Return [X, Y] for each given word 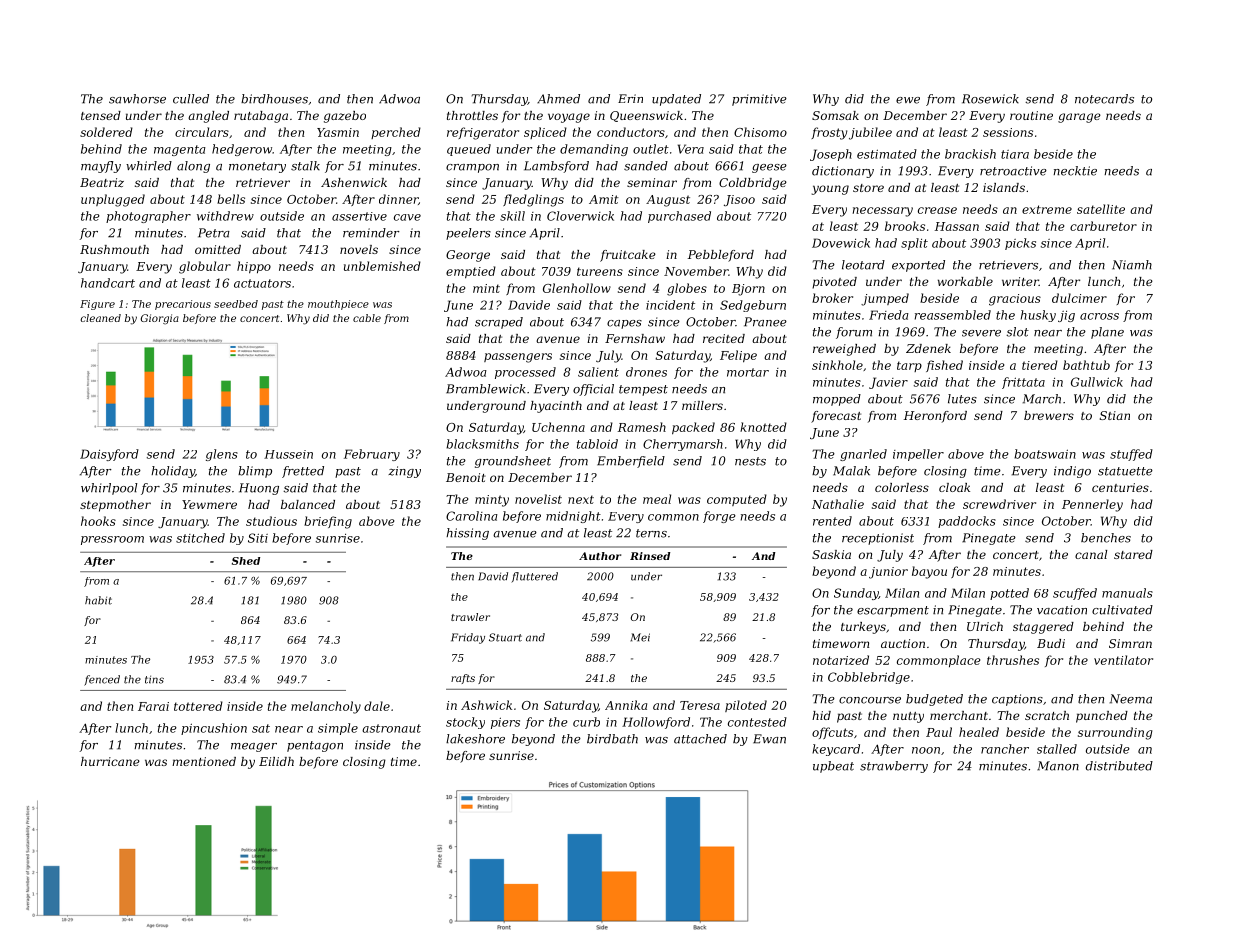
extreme [1047, 209]
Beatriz [102, 182]
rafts [463, 679]
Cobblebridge [869, 678]
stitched [200, 538]
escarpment [893, 611]
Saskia [831, 554]
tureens [600, 271]
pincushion [214, 729]
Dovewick [841, 243]
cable [367, 318]
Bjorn [748, 290]
